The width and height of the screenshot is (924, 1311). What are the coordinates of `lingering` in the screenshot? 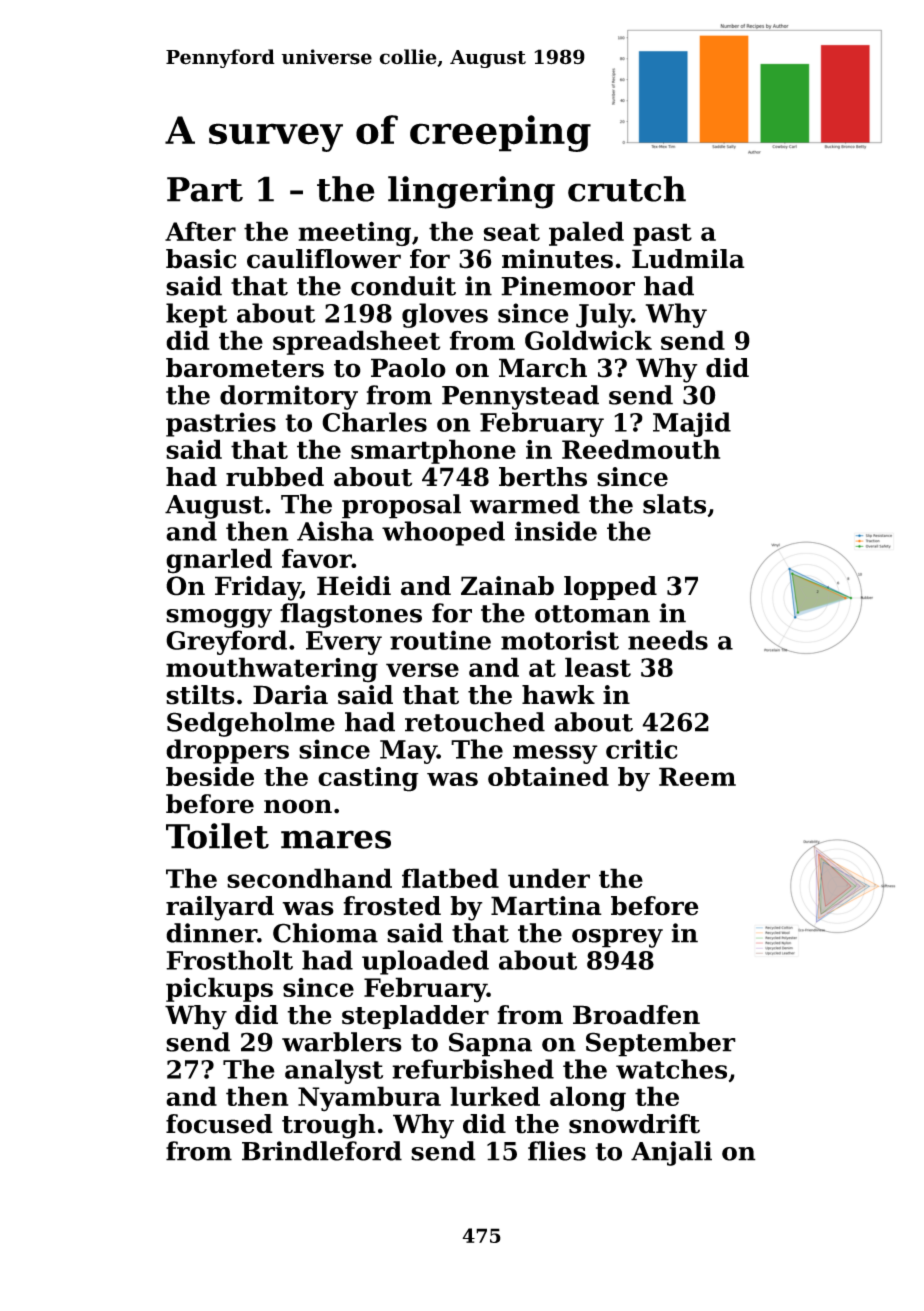 It's located at (471, 192).
